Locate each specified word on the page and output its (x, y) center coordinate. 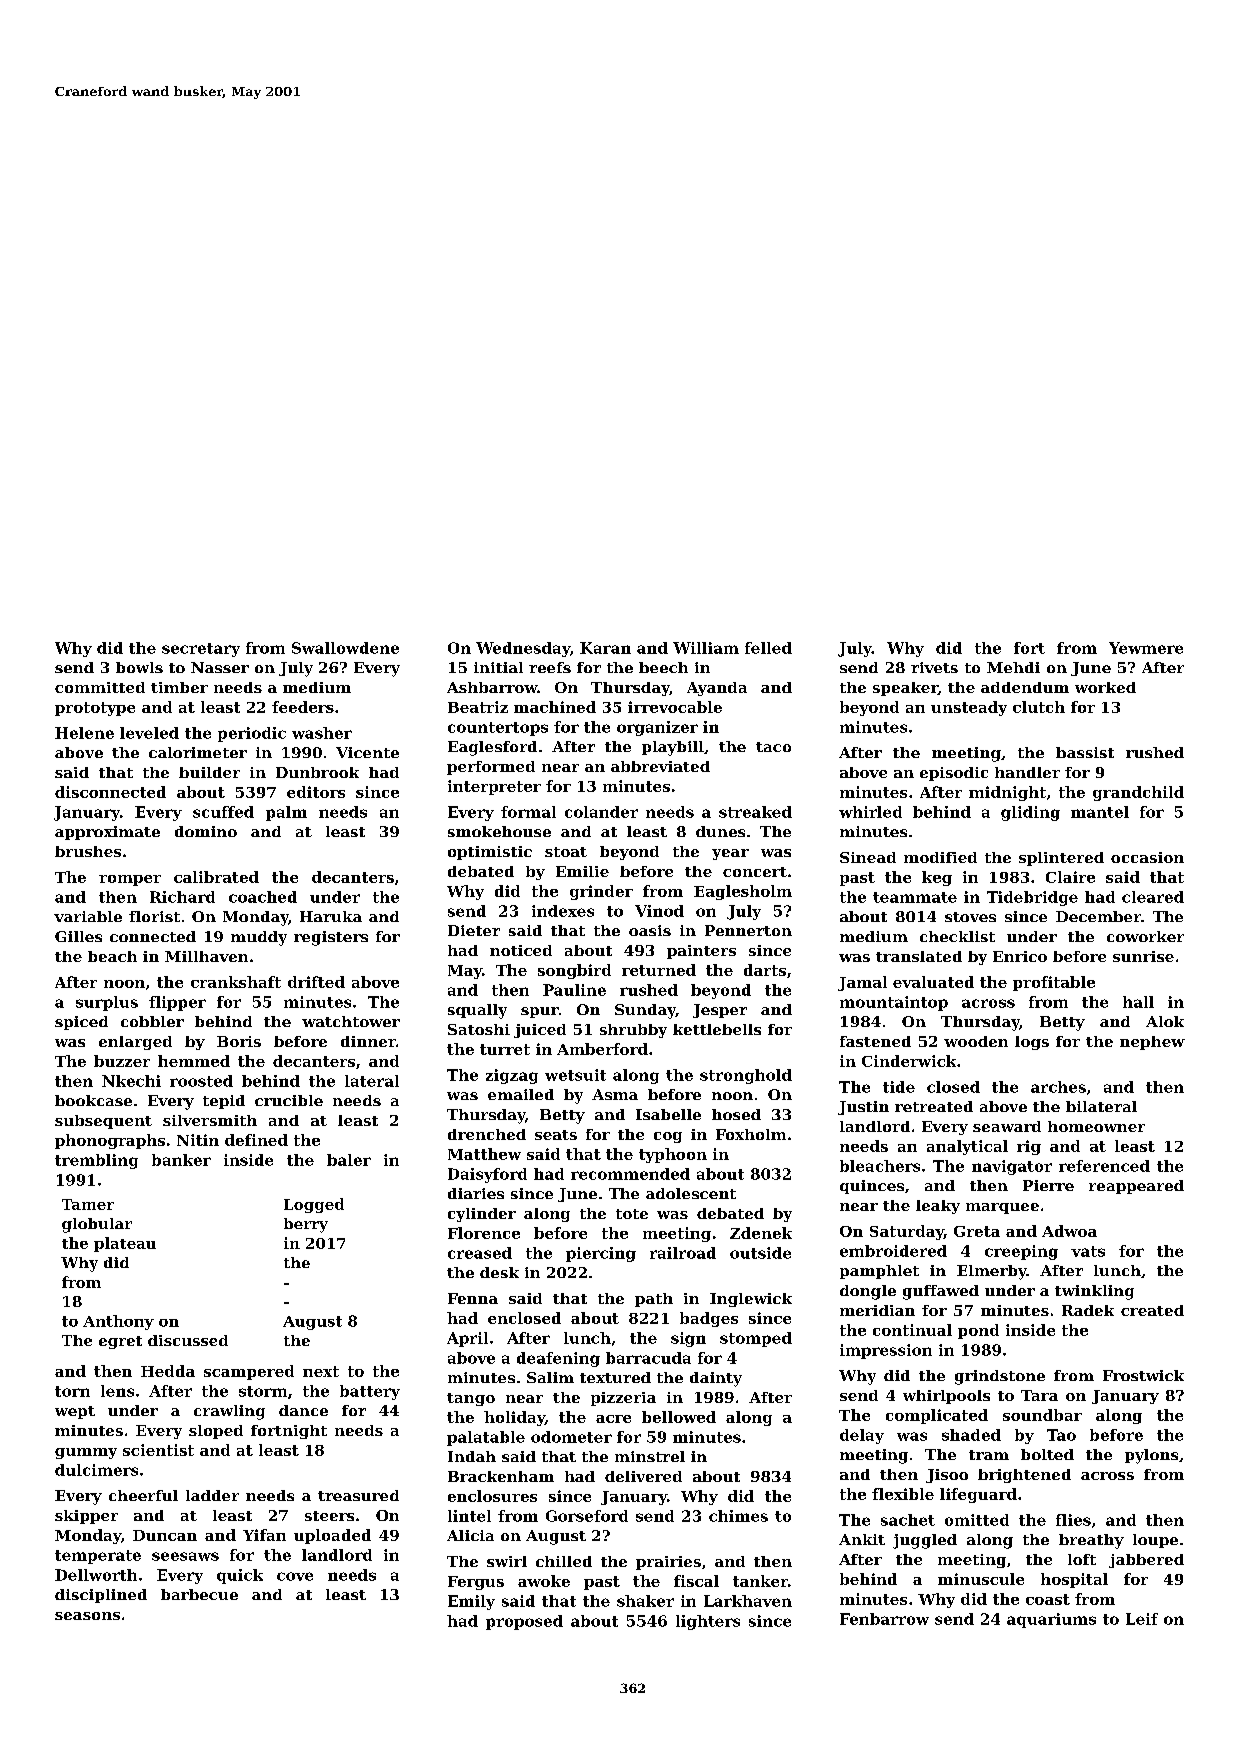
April (467, 1339)
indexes (563, 911)
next (321, 1371)
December (1098, 916)
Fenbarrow (884, 1619)
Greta (977, 1231)
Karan (605, 648)
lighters (708, 1622)
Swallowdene (345, 648)
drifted (316, 982)
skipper (86, 1517)
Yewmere (1146, 648)
